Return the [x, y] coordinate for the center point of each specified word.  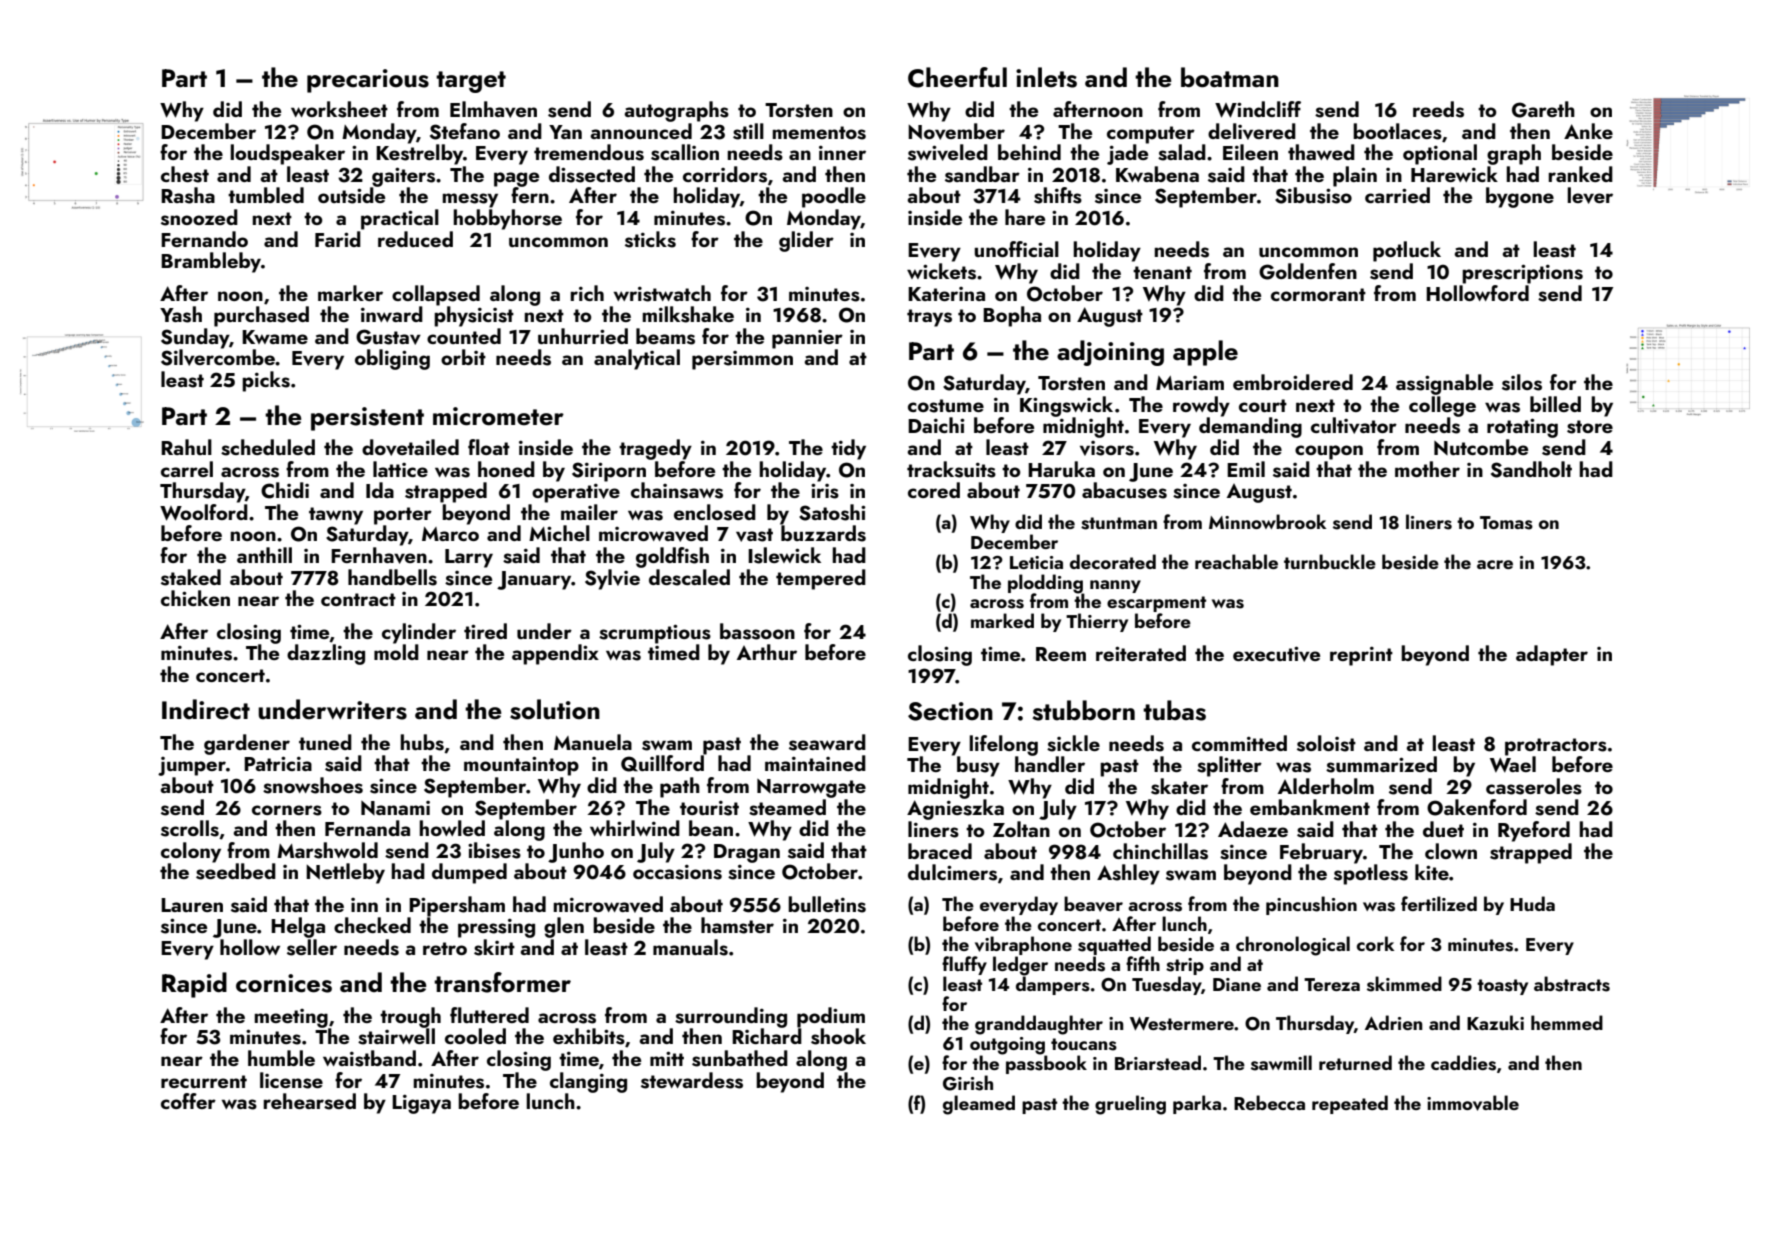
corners [287, 810]
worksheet [339, 109]
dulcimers [952, 872]
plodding [1045, 583]
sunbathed [740, 1058]
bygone [1520, 197]
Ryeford [1534, 831]
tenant [1162, 272]
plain [1355, 176]
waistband [369, 1058]
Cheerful [957, 77]
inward [392, 314]
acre [1495, 564]
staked [191, 577]
